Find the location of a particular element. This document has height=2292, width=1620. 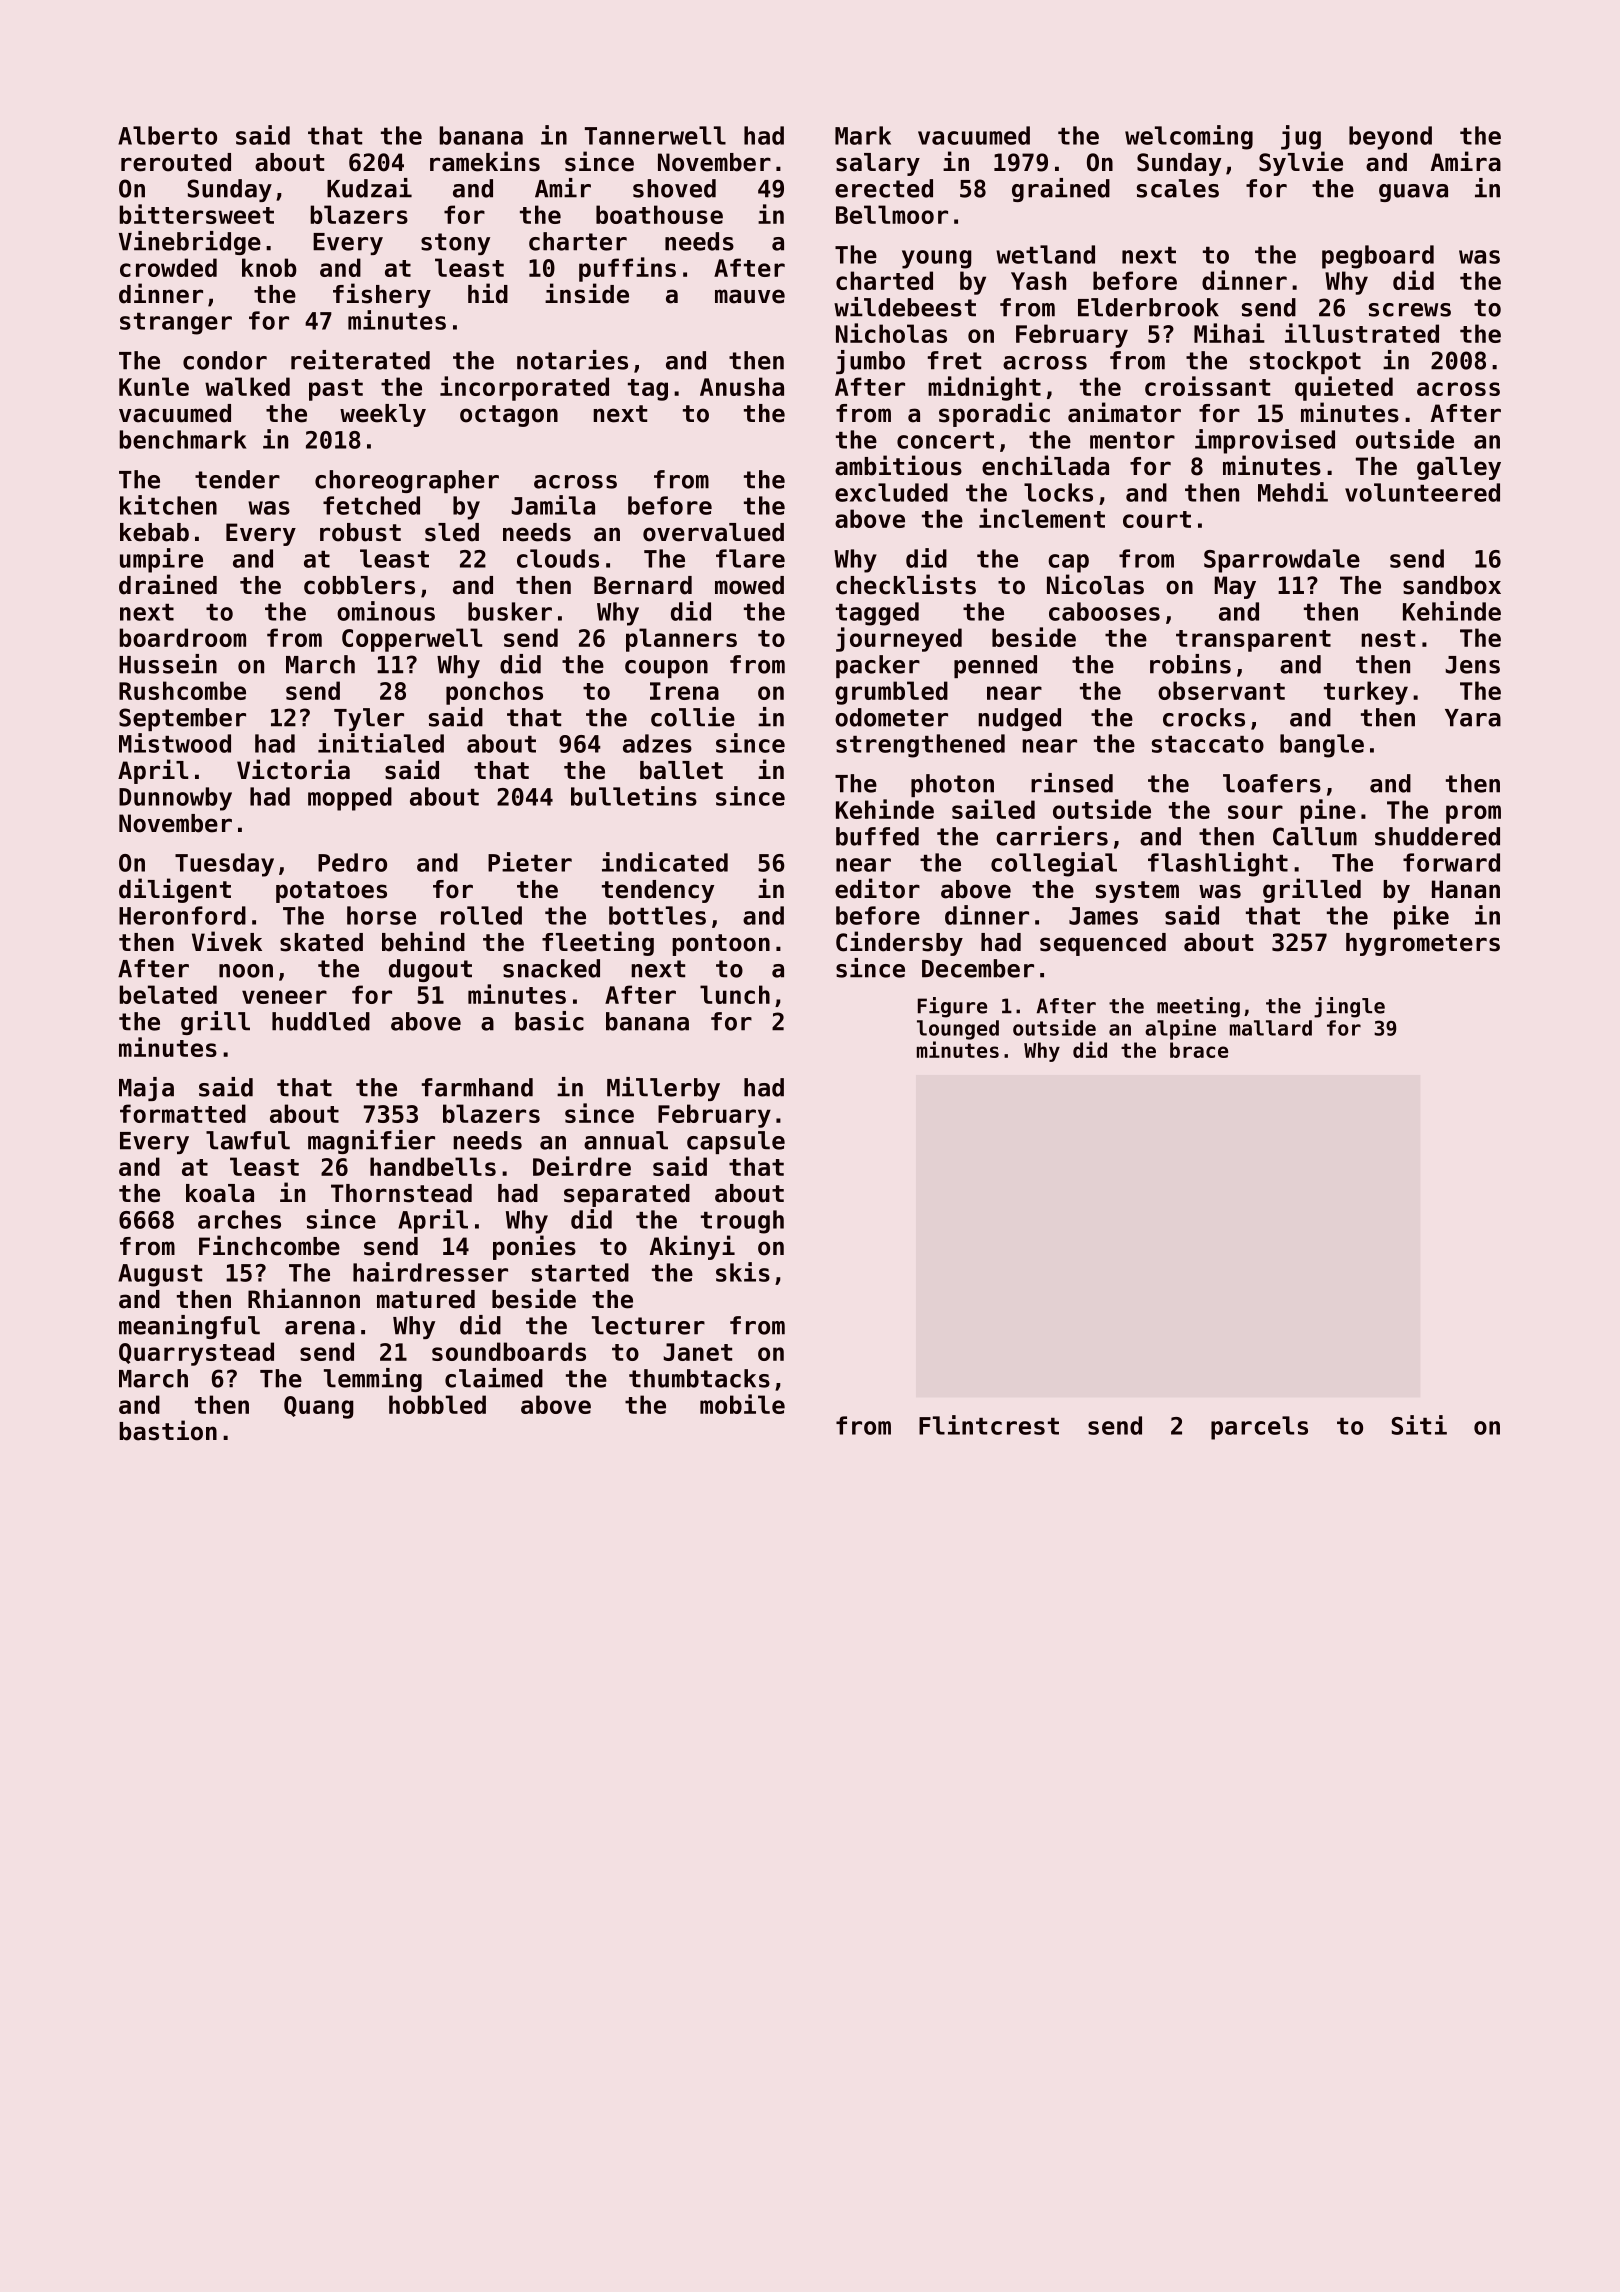

screws is located at coordinates (1410, 310).
